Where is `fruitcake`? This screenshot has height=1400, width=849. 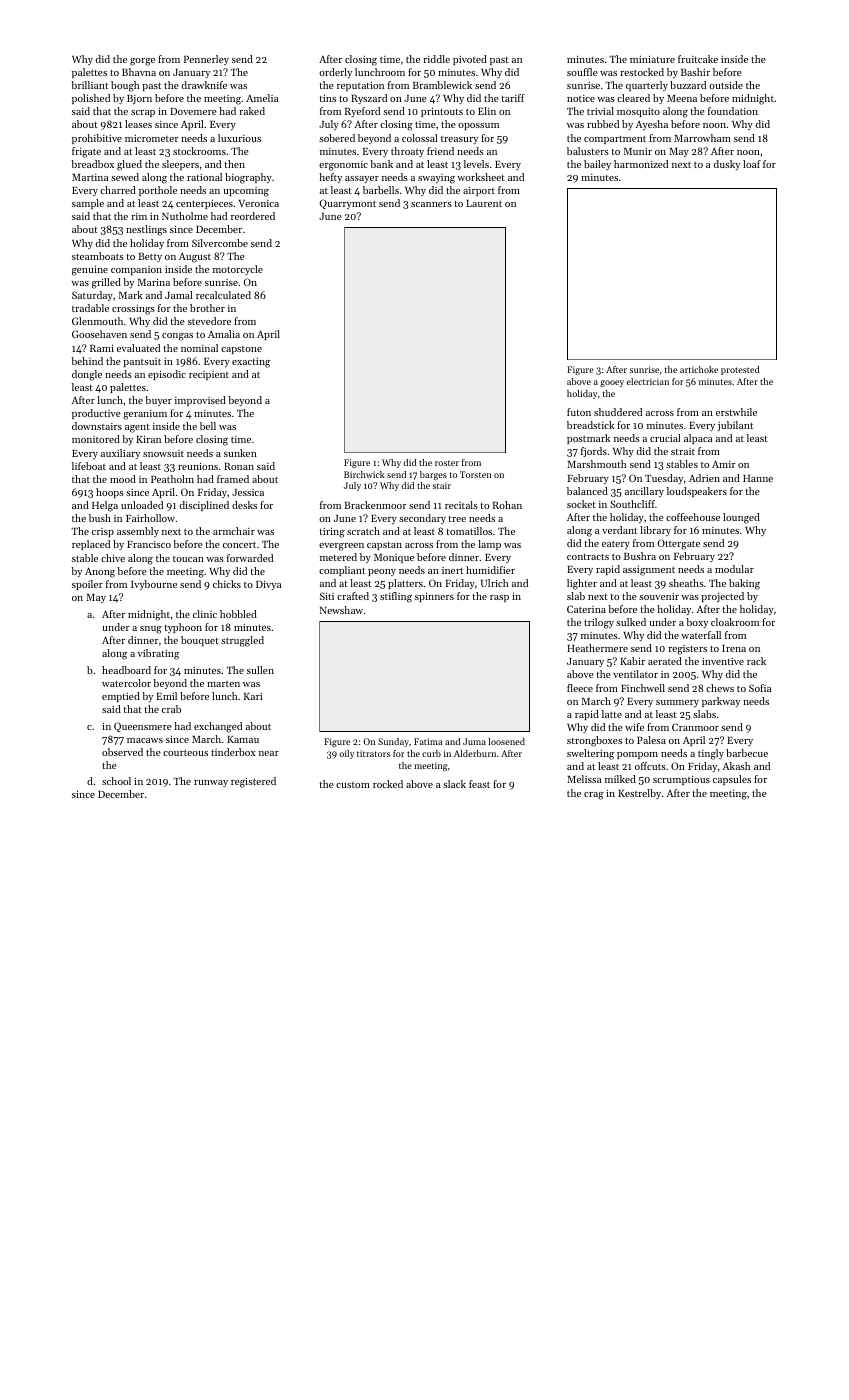
fruitcake is located at coordinates (698, 59).
